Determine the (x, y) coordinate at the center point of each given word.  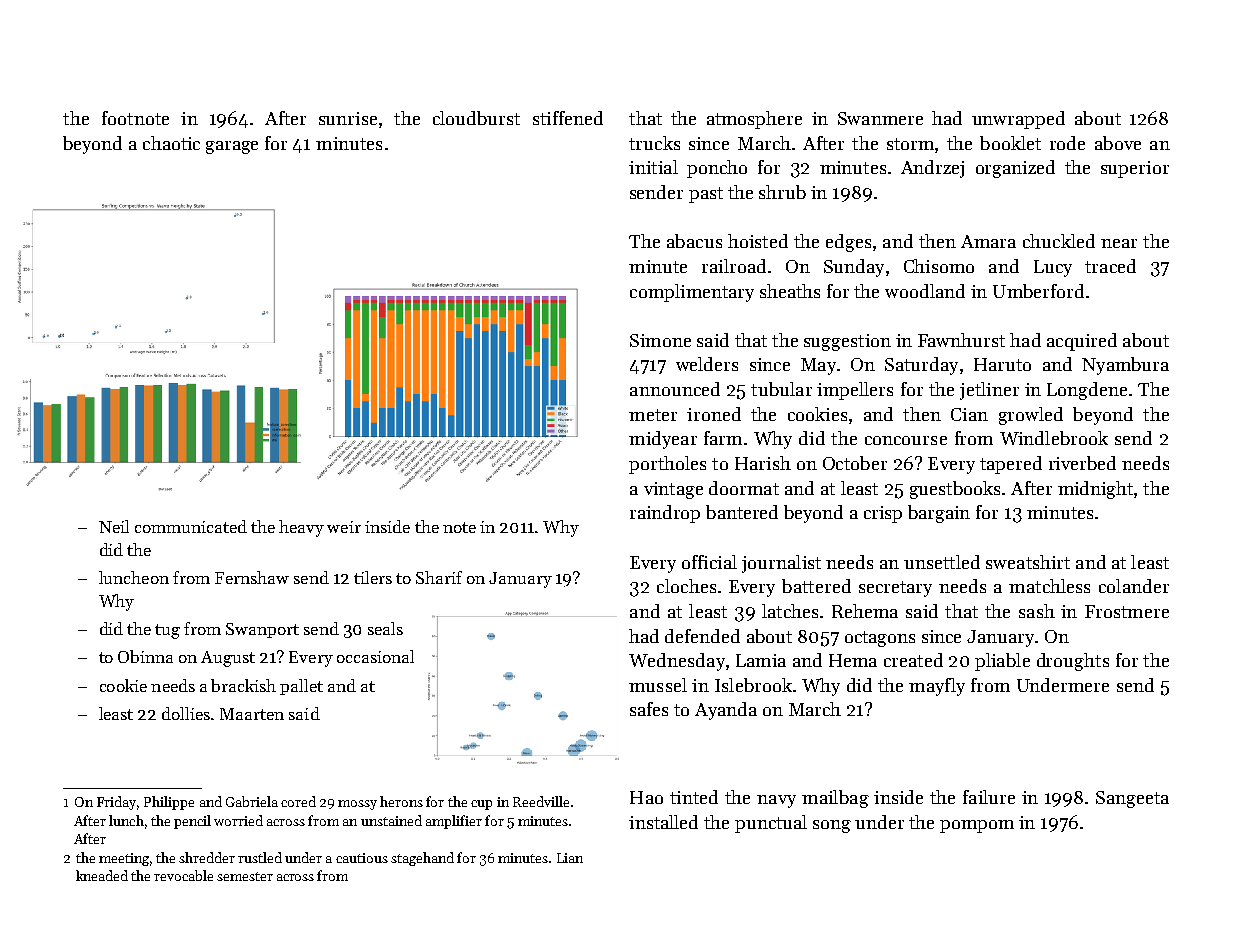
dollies (186, 713)
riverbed (1082, 463)
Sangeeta (1132, 799)
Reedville (541, 801)
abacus (694, 241)
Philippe (169, 803)
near (1119, 243)
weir (344, 527)
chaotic (171, 143)
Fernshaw (252, 577)
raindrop (665, 514)
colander (1134, 586)
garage (232, 147)
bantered (742, 512)
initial (653, 167)
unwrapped (1018, 120)
